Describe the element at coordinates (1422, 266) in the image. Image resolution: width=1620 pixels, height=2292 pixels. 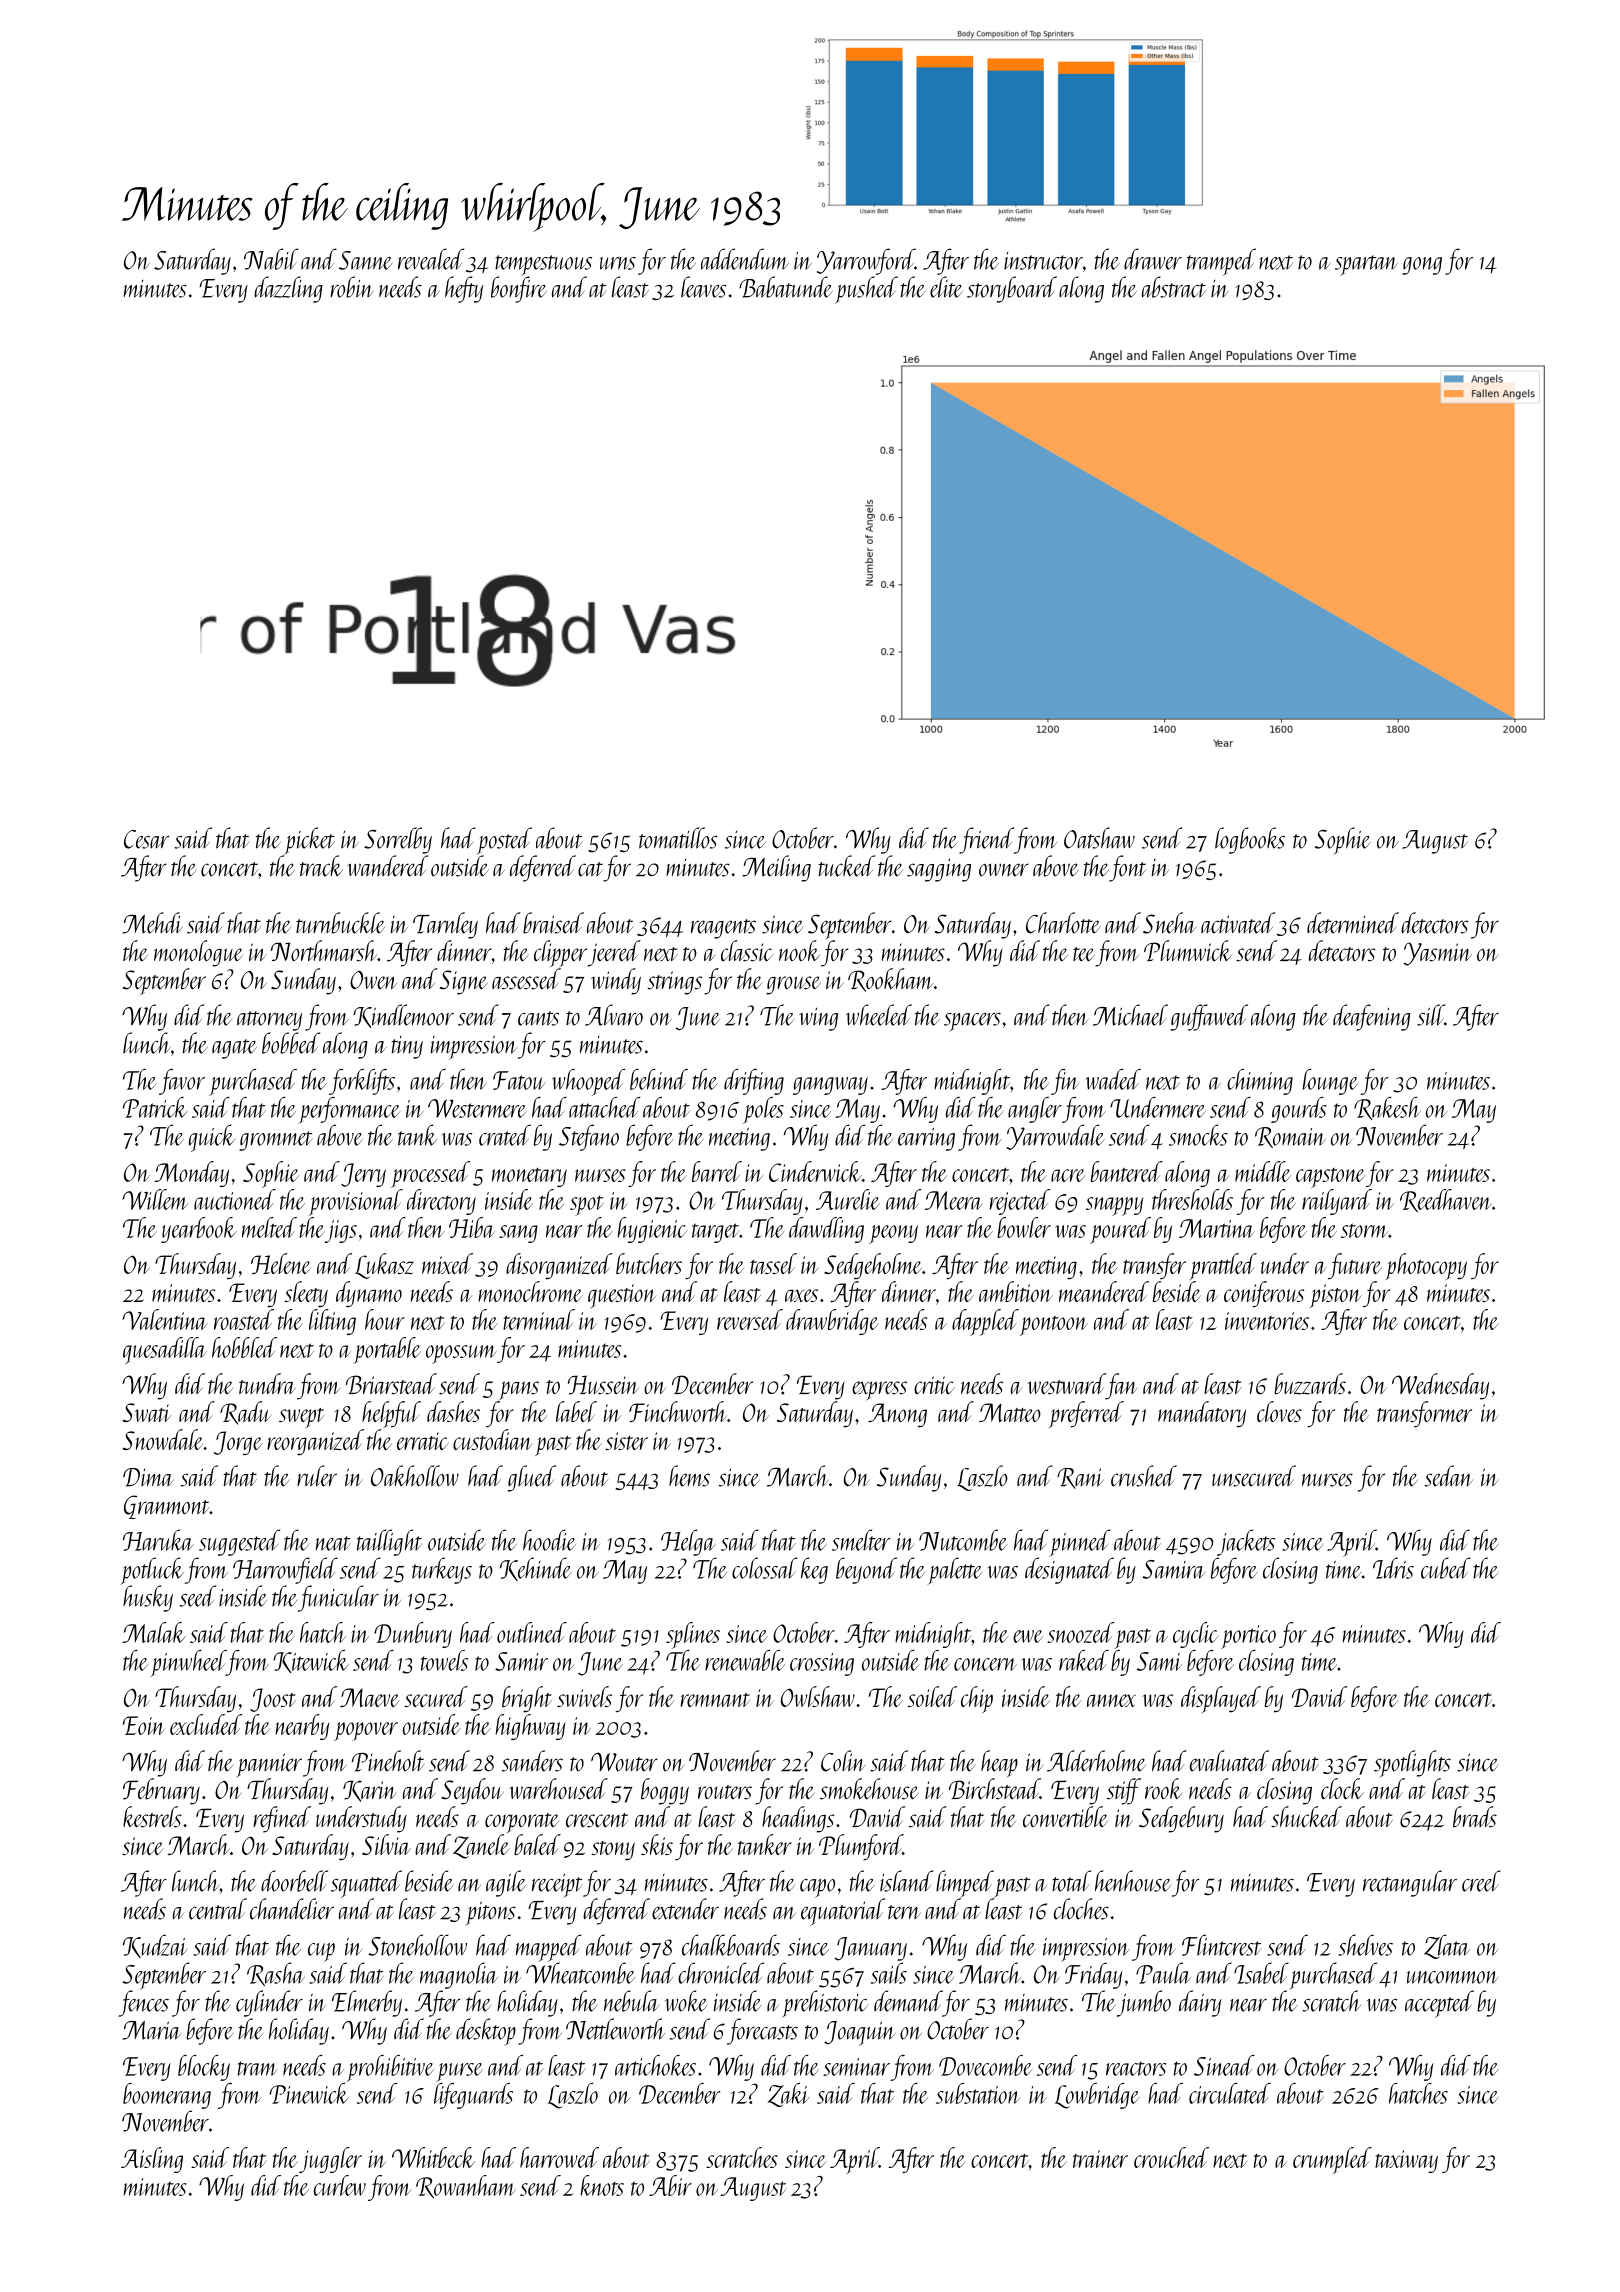
I see `gong` at that location.
